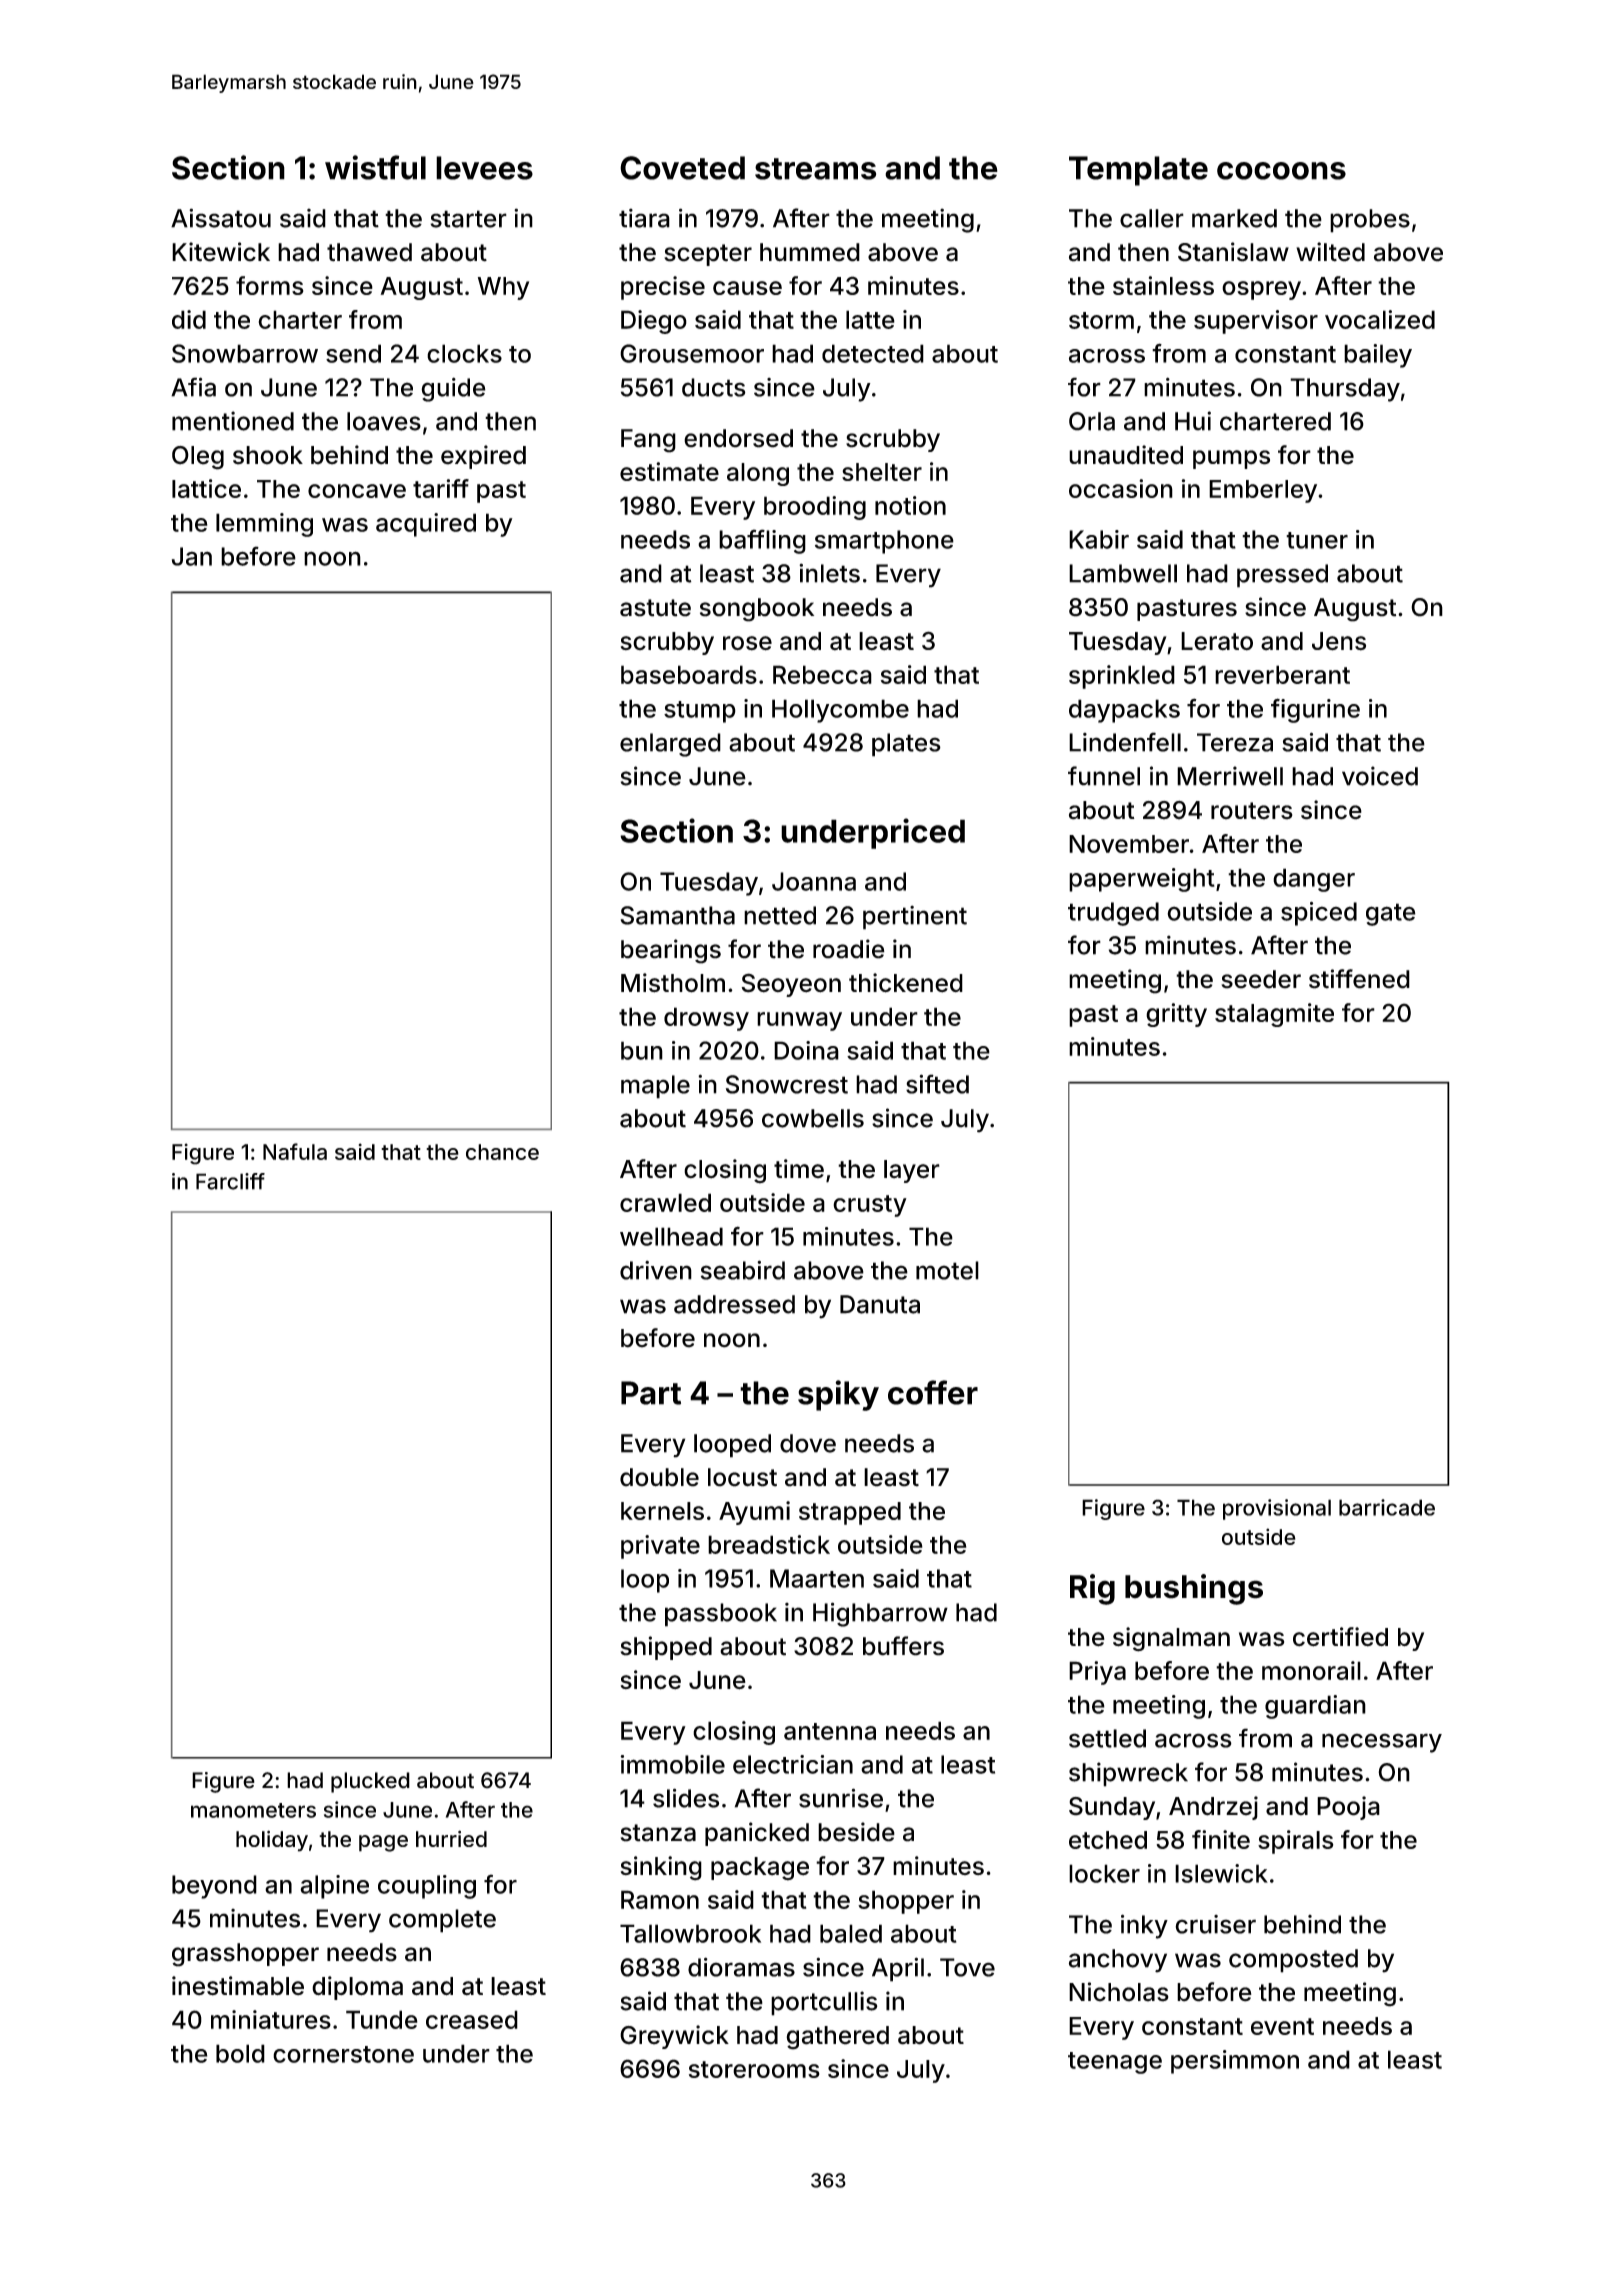 Image resolution: width=1620 pixels, height=2292 pixels. What do you see at coordinates (706, 1019) in the screenshot?
I see `drowsy` at bounding box center [706, 1019].
